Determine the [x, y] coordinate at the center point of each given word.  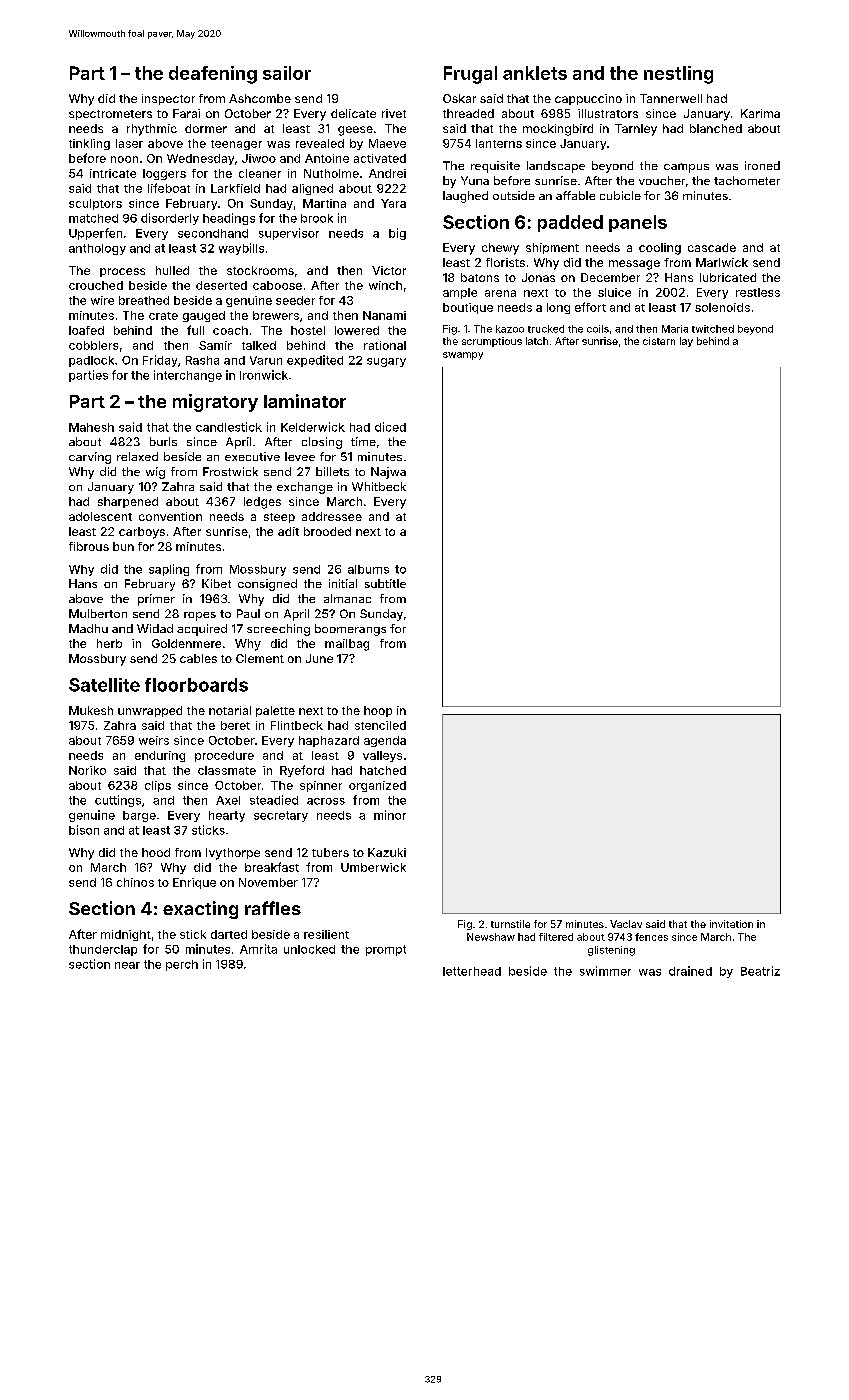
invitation [731, 924]
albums [368, 569]
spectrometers [110, 115]
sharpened [128, 502]
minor [390, 815]
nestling [678, 75]
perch [182, 965]
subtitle [385, 583]
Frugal [470, 75]
